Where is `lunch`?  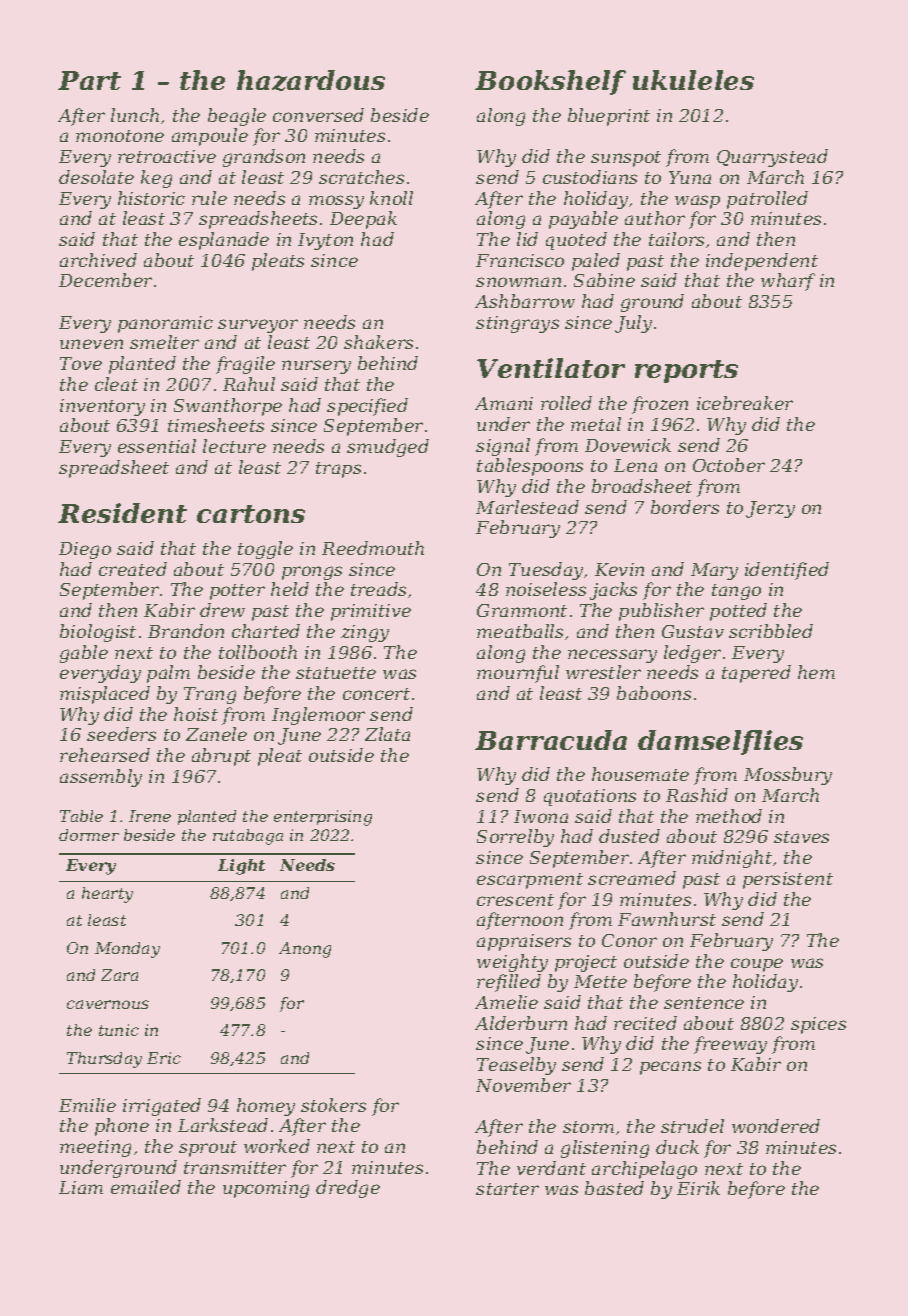
lunch is located at coordinates (135, 115).
